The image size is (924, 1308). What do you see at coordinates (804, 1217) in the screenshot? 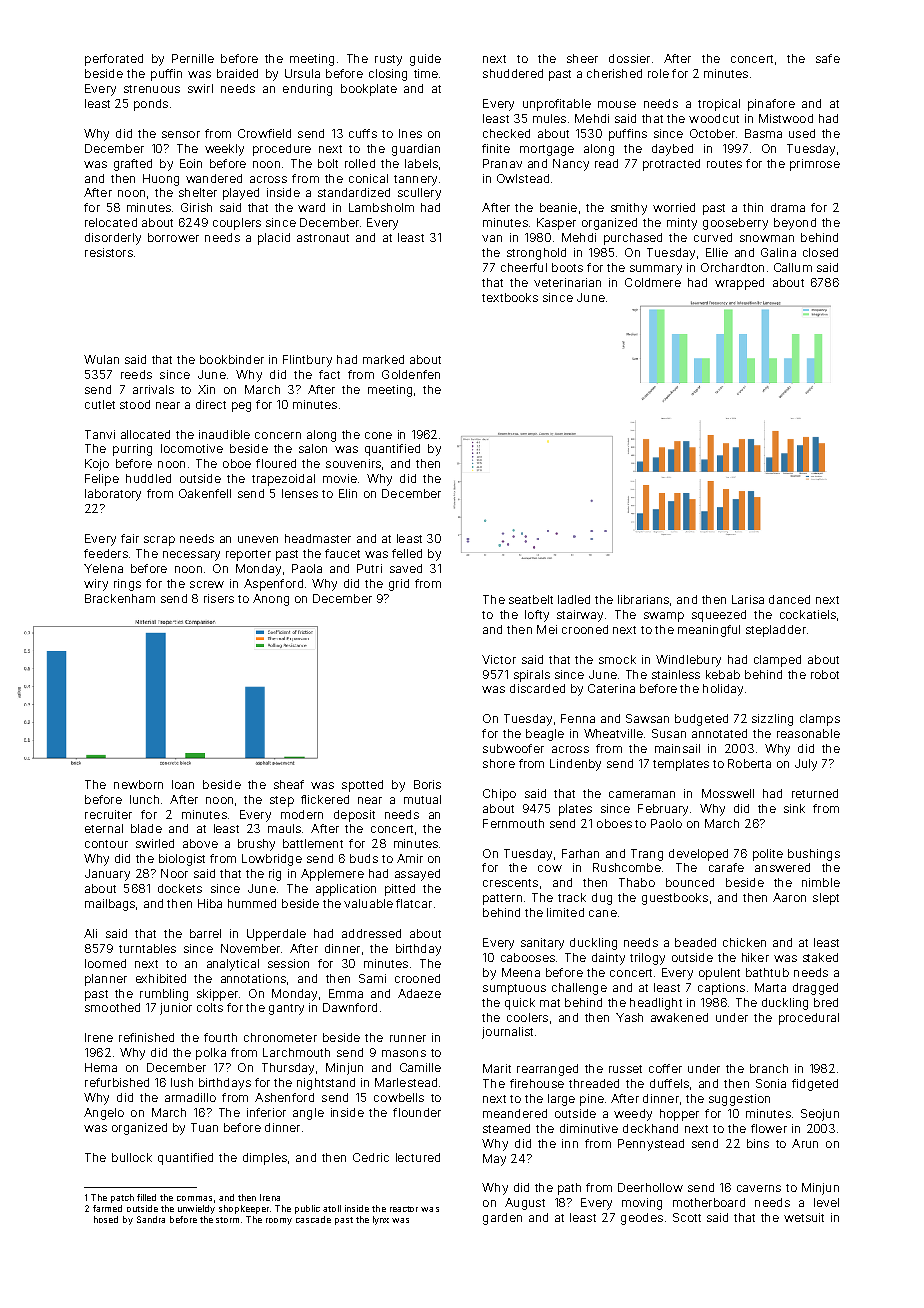
I see `wetsuit` at bounding box center [804, 1217].
